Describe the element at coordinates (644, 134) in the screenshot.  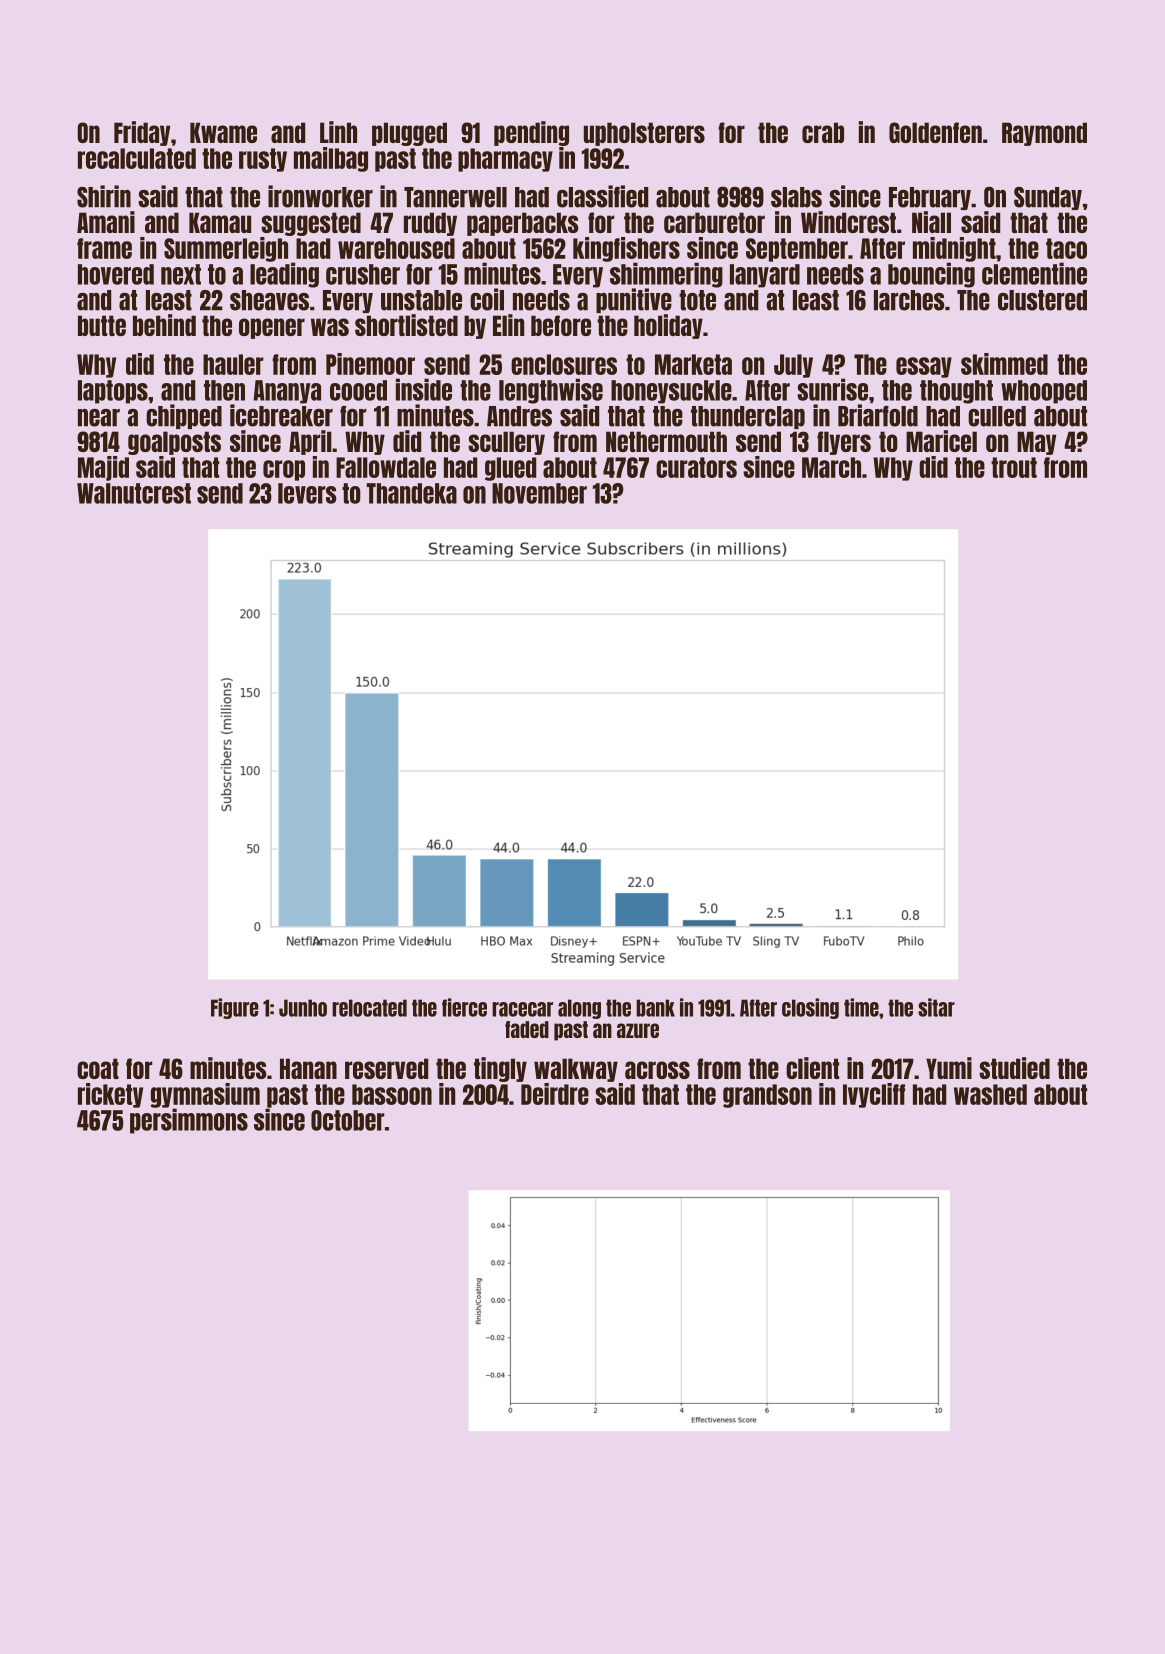
I see `upholsterers` at that location.
